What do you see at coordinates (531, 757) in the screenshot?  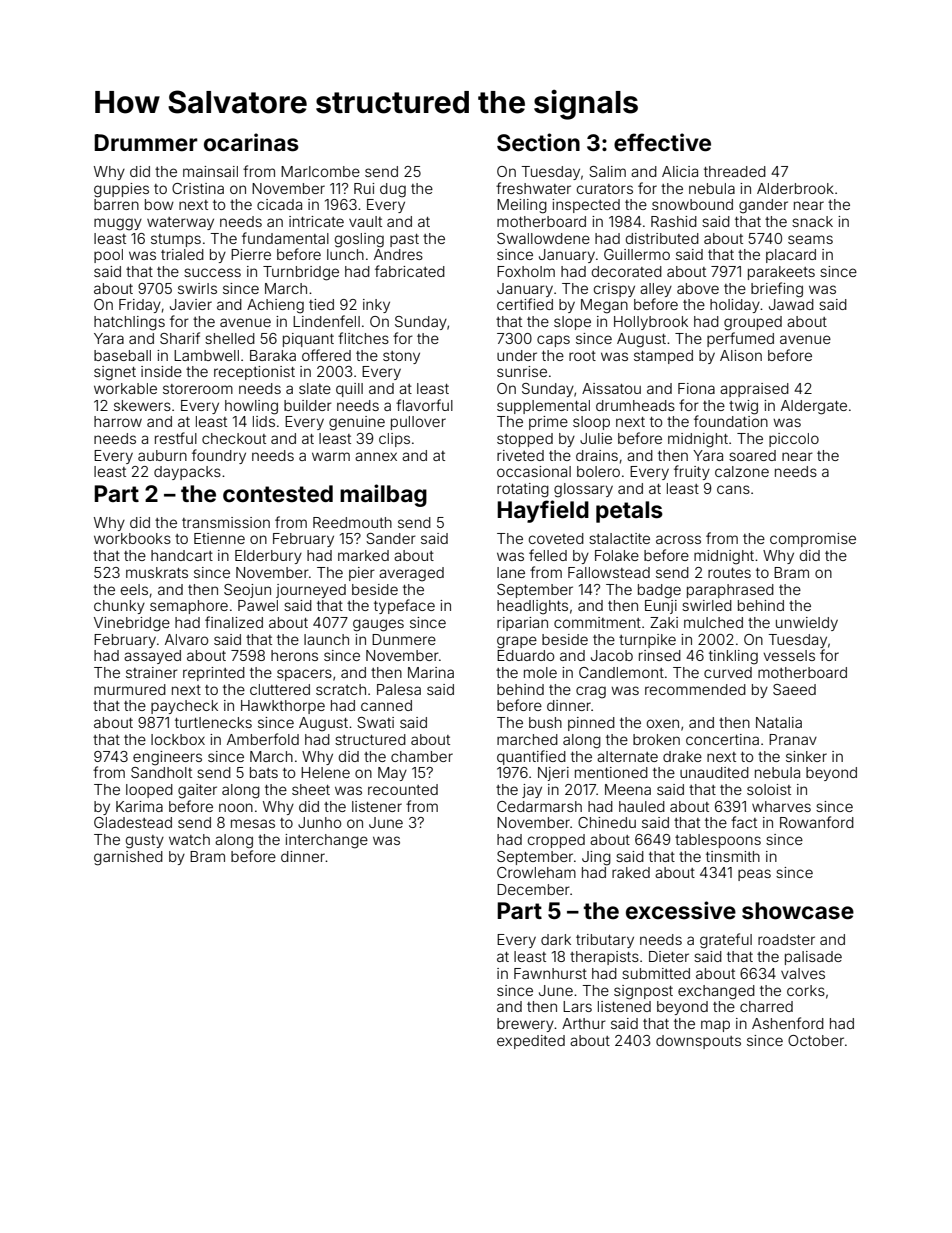 I see `quantified` at bounding box center [531, 757].
